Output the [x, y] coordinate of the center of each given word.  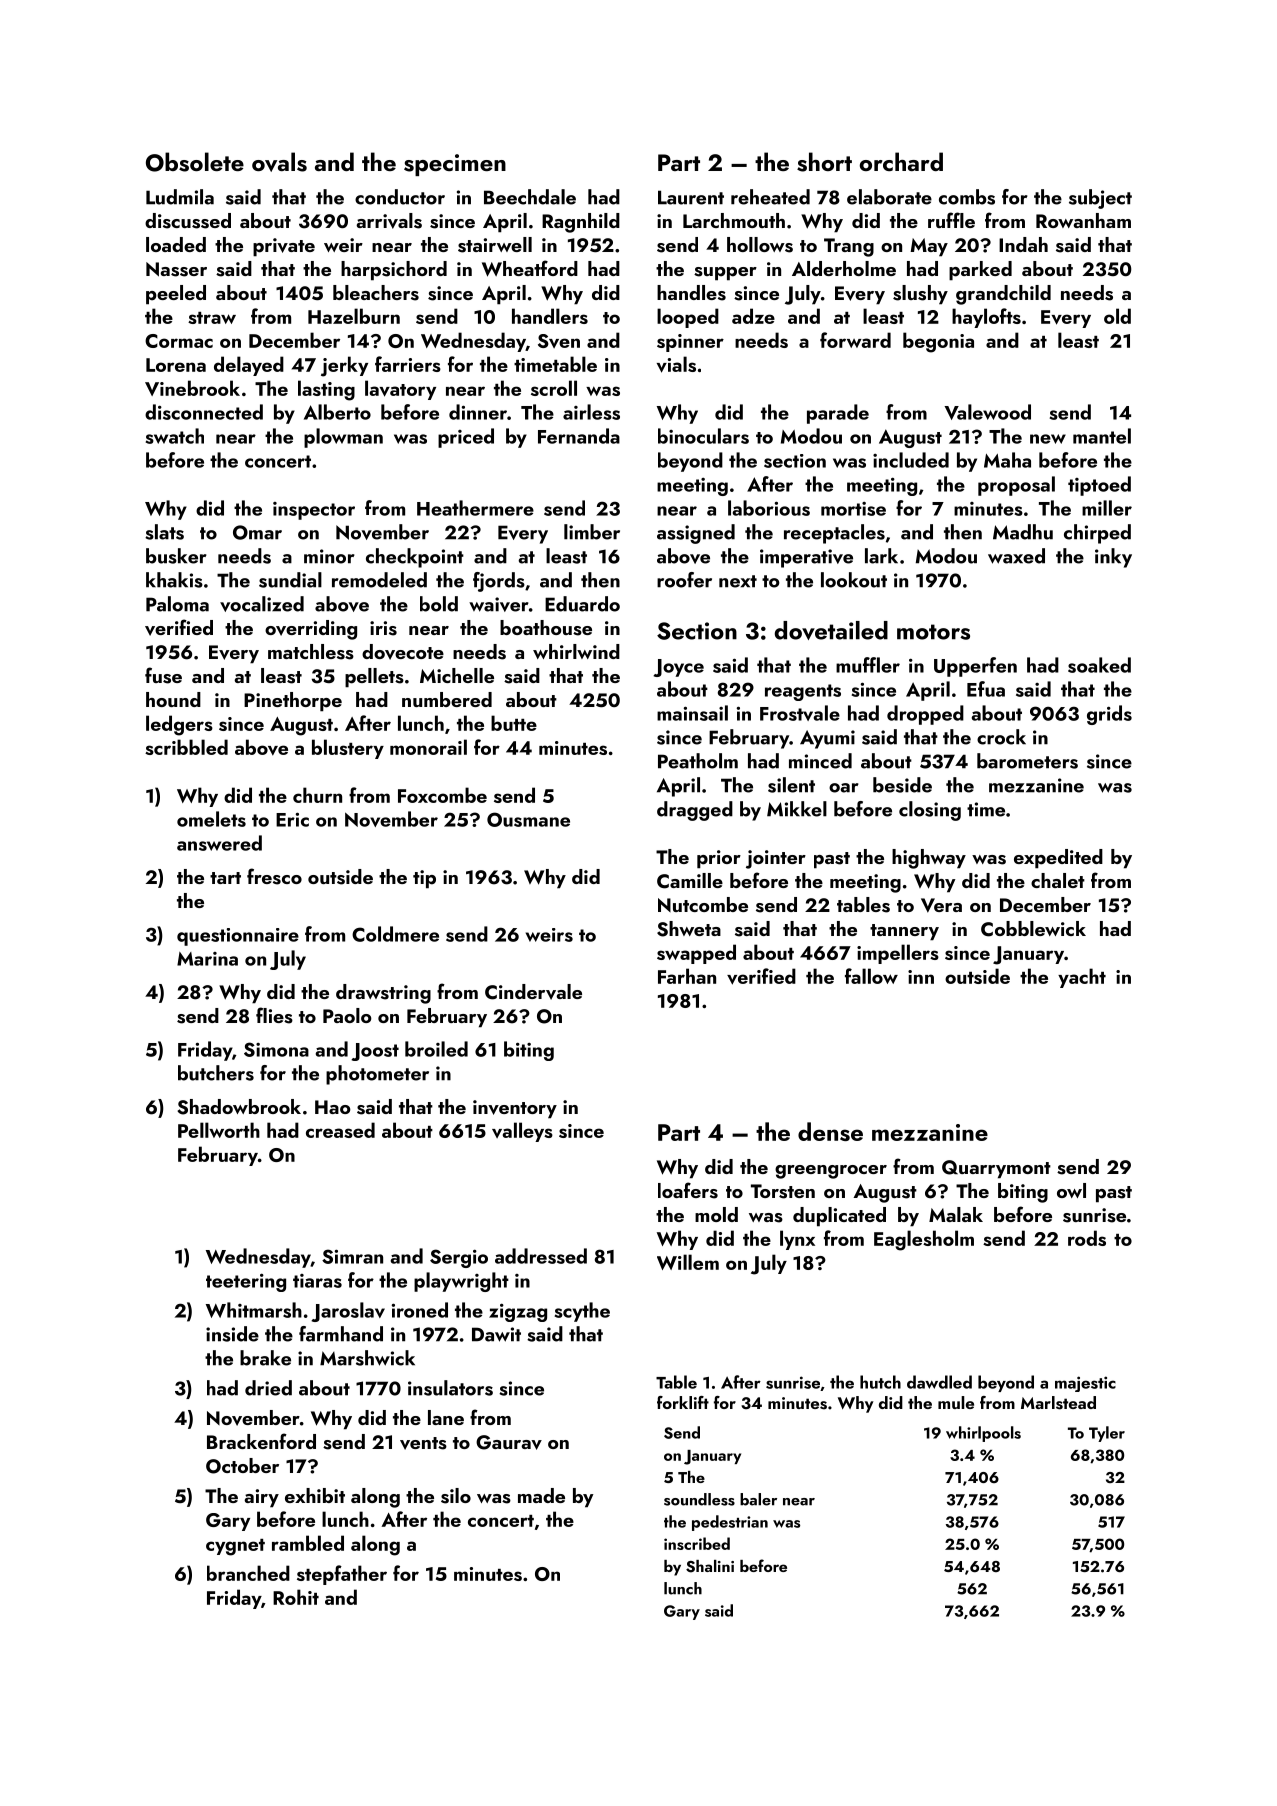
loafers [688, 1190]
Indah [1023, 244]
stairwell [495, 245]
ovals [279, 162]
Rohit [296, 1597]
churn [317, 795]
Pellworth [219, 1130]
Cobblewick [1033, 929]
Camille [690, 881]
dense [830, 1131]
